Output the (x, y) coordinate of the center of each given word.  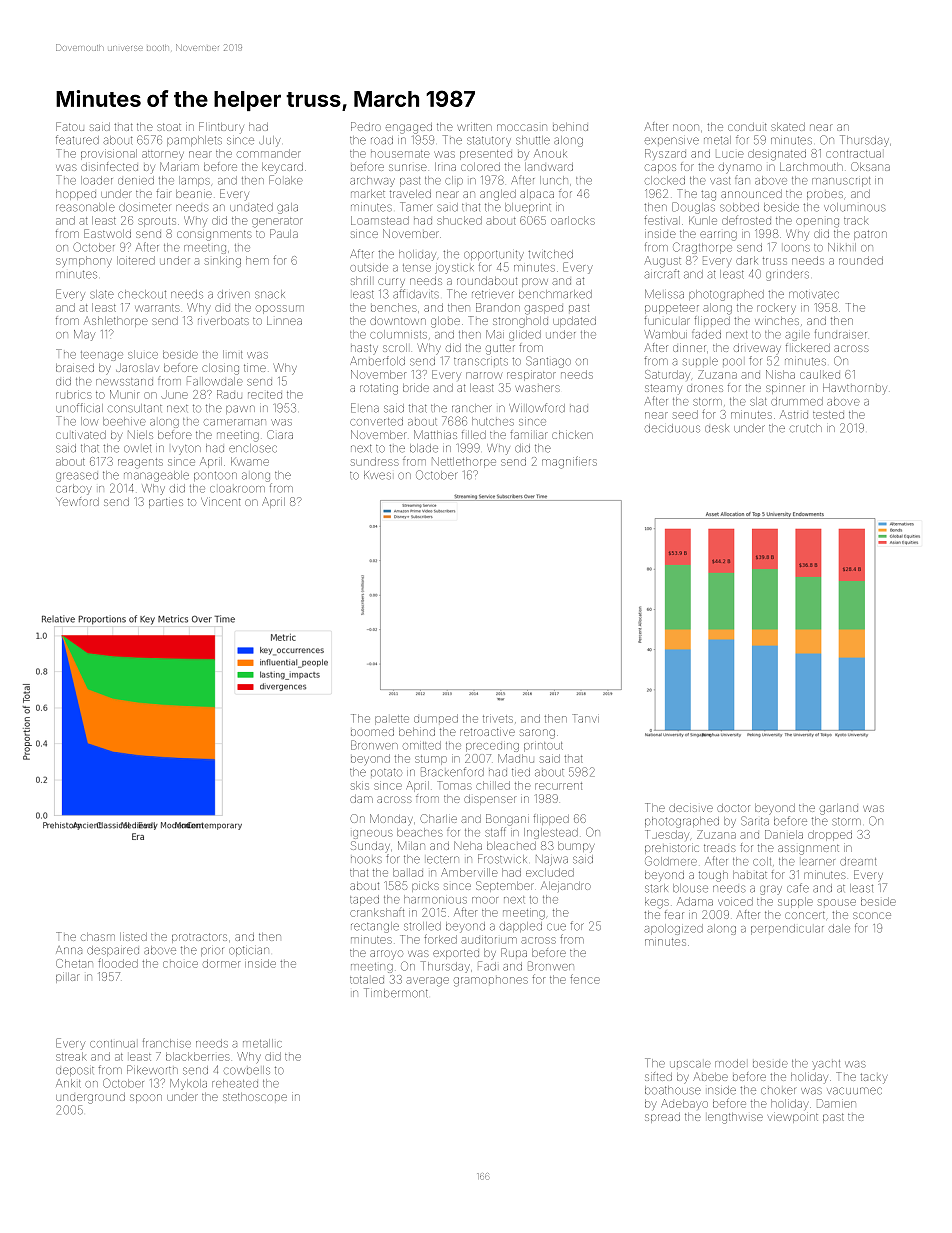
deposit (75, 1071)
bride (416, 388)
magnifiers (569, 462)
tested (828, 415)
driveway (757, 348)
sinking (223, 262)
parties (166, 503)
